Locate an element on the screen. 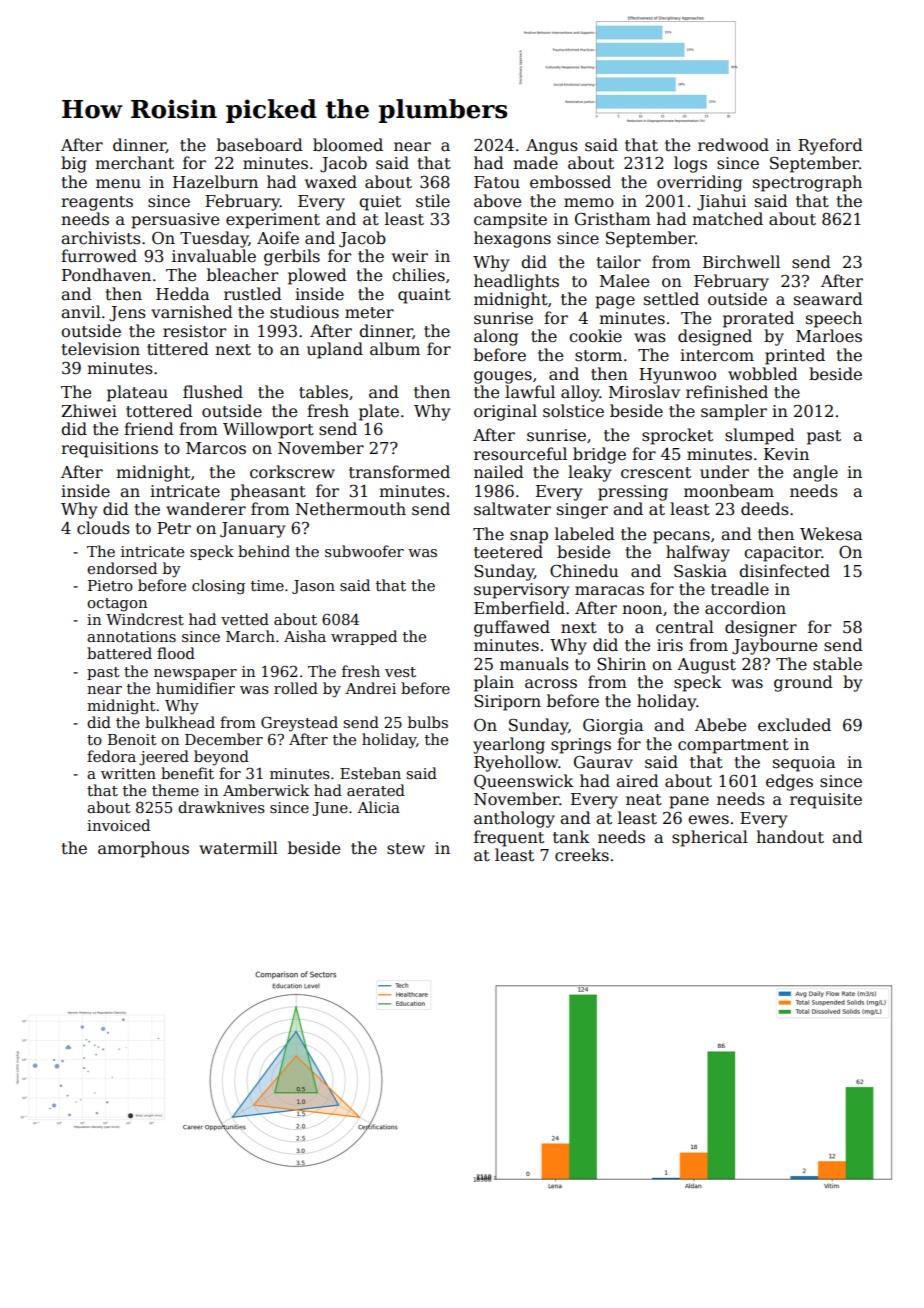 This screenshot has height=1308, width=924. merchant is located at coordinates (134, 163).
